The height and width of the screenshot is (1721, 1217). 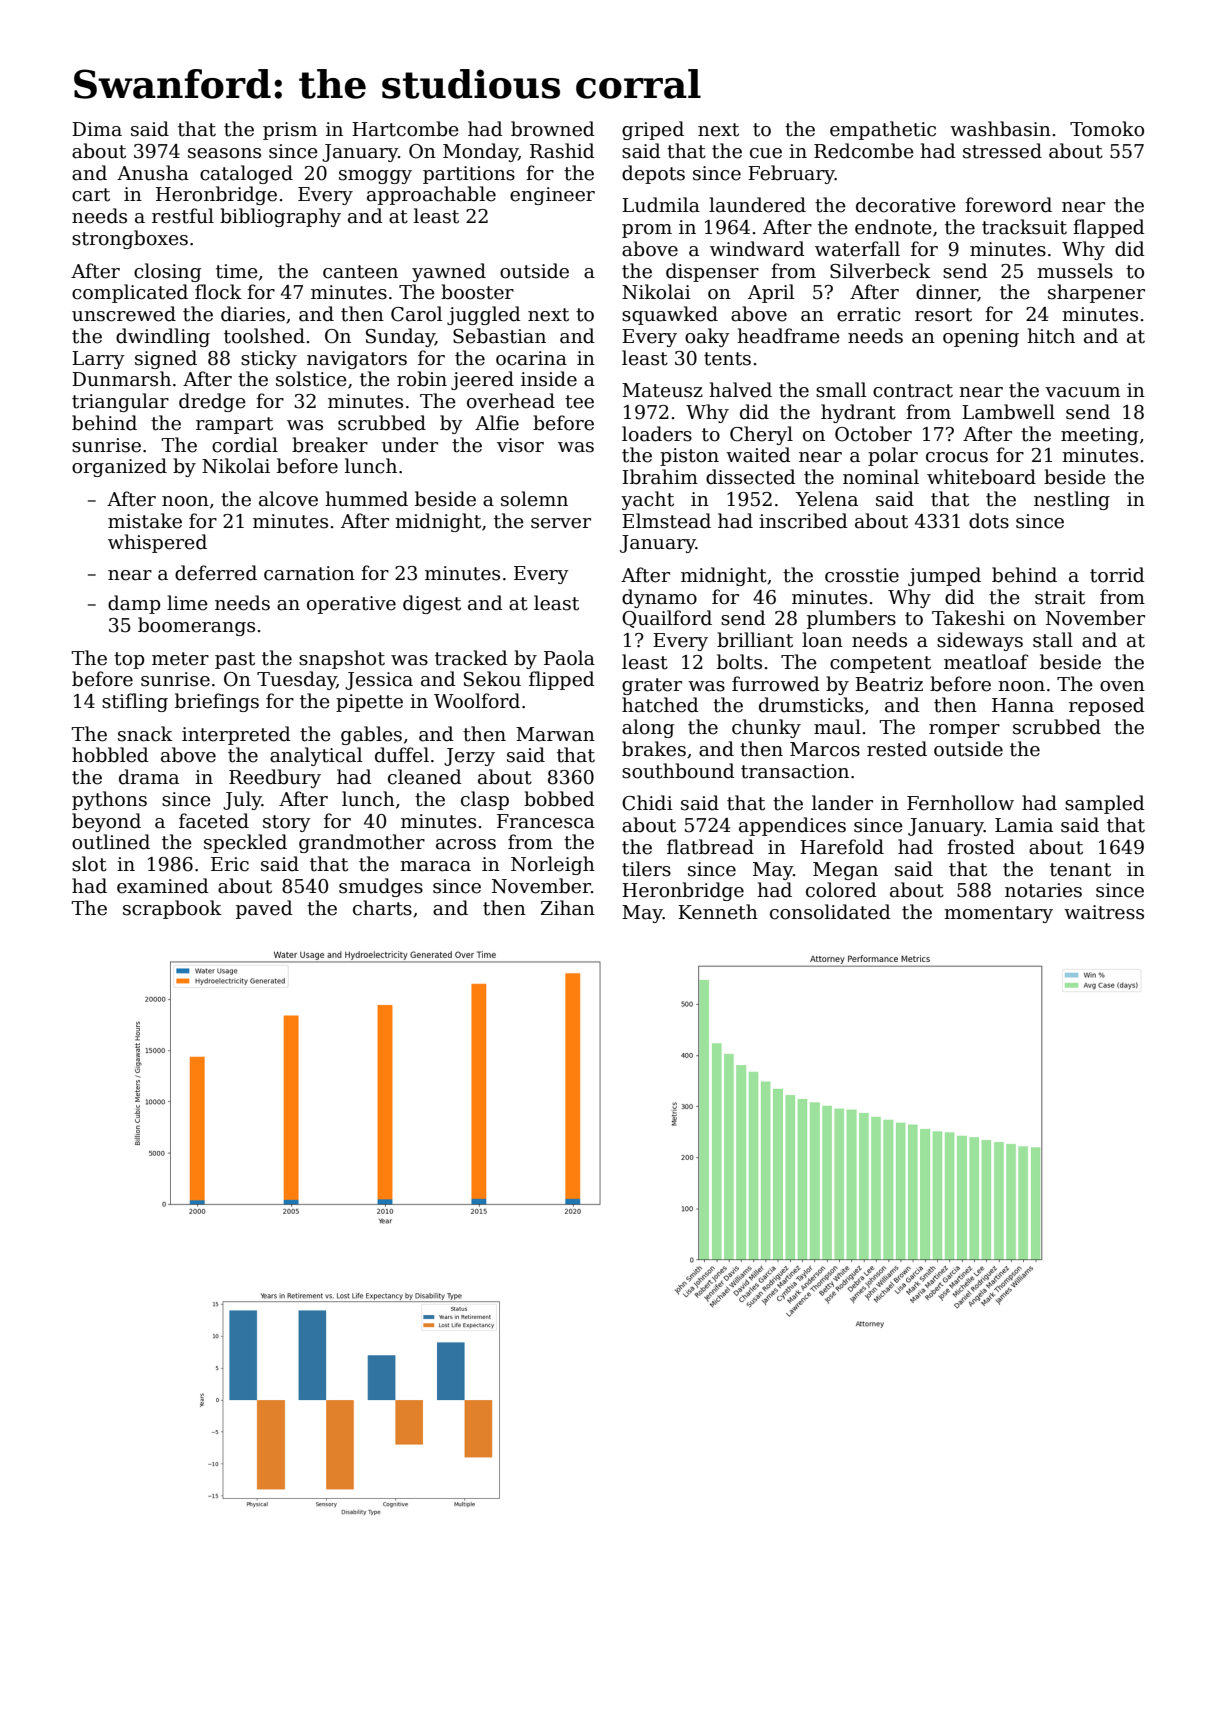 I want to click on snack, so click(x=145, y=734).
